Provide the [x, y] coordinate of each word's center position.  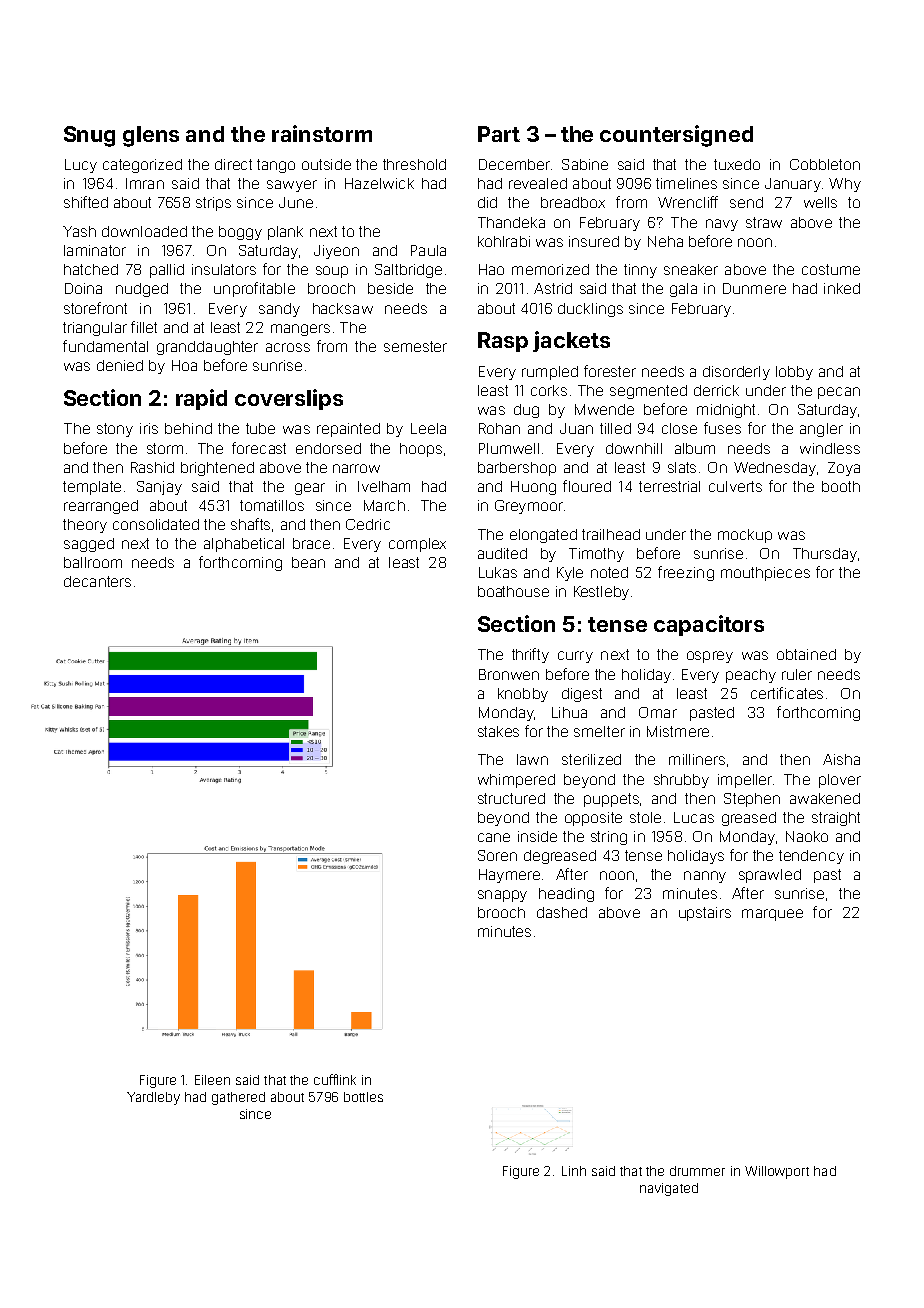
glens [151, 136]
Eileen [212, 1080]
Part [499, 134]
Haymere [509, 876]
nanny [705, 877]
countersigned [676, 136]
